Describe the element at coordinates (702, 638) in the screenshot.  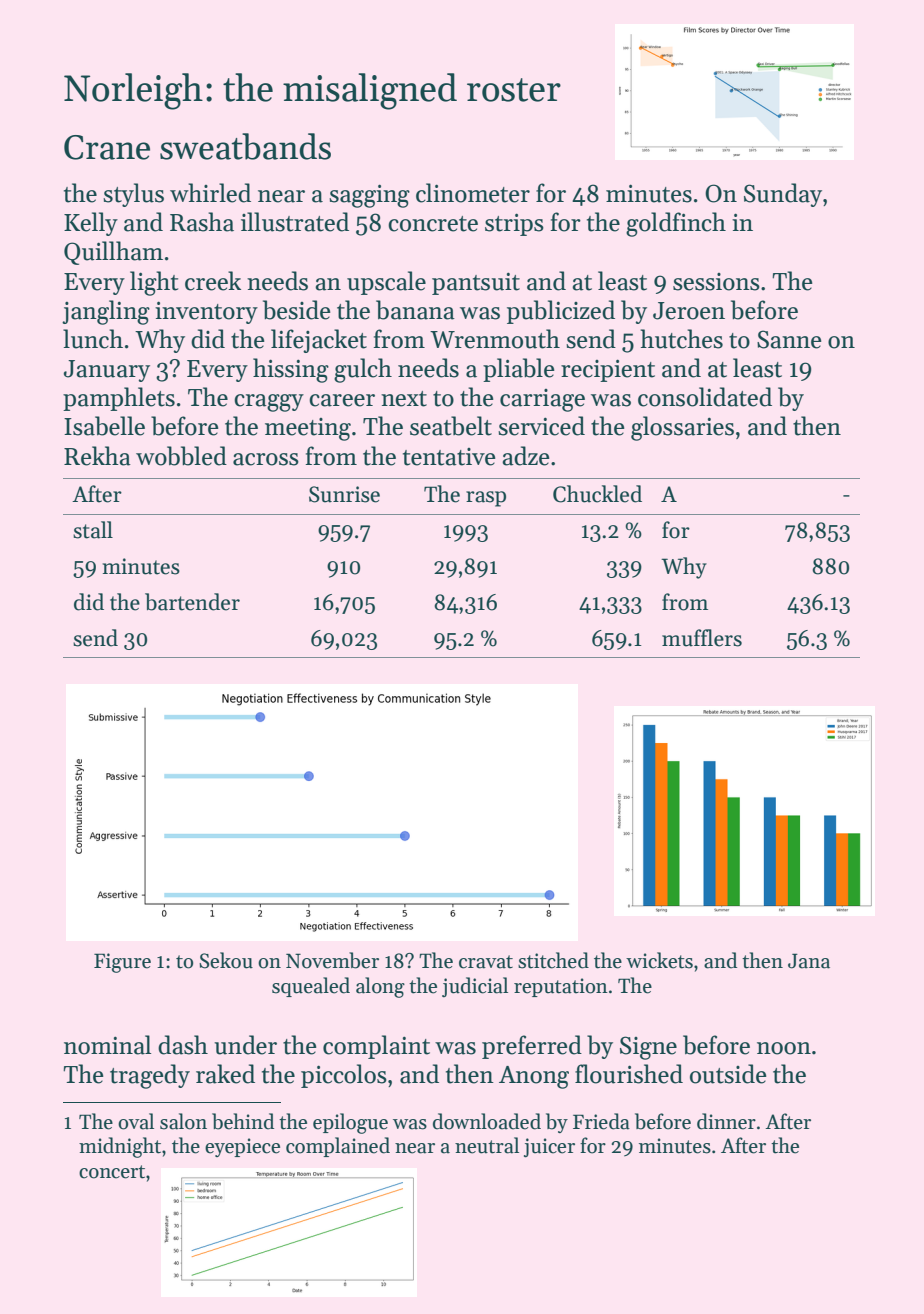
I see `mufflers` at that location.
